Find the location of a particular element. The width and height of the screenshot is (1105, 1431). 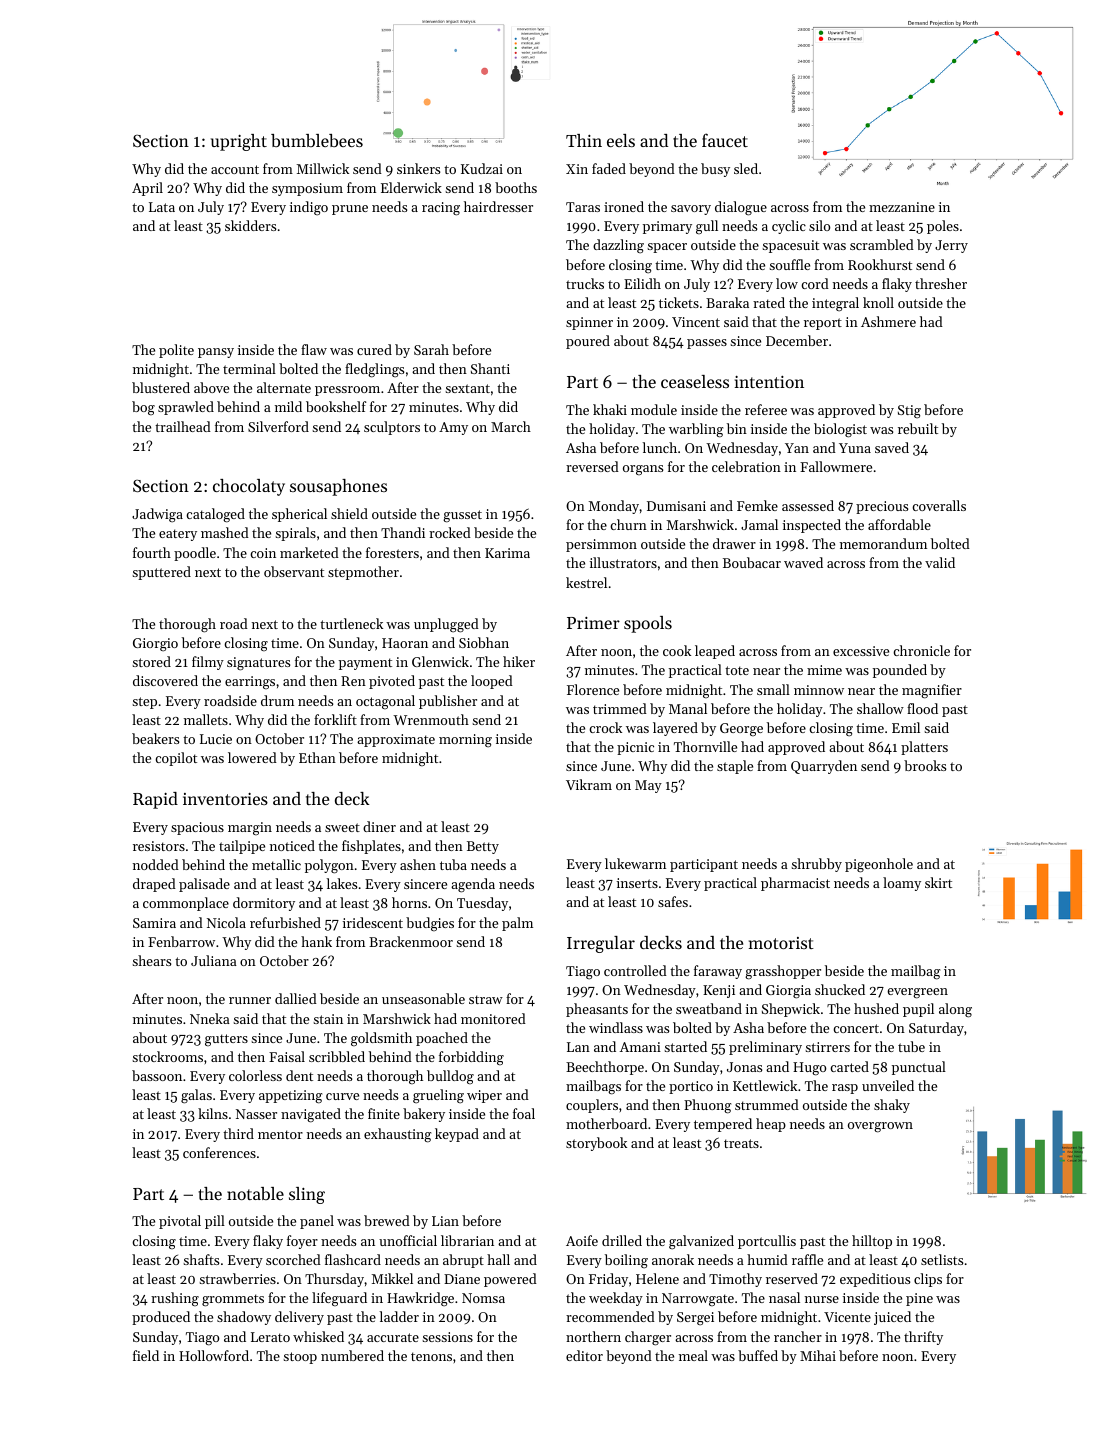

Samira is located at coordinates (154, 923).
